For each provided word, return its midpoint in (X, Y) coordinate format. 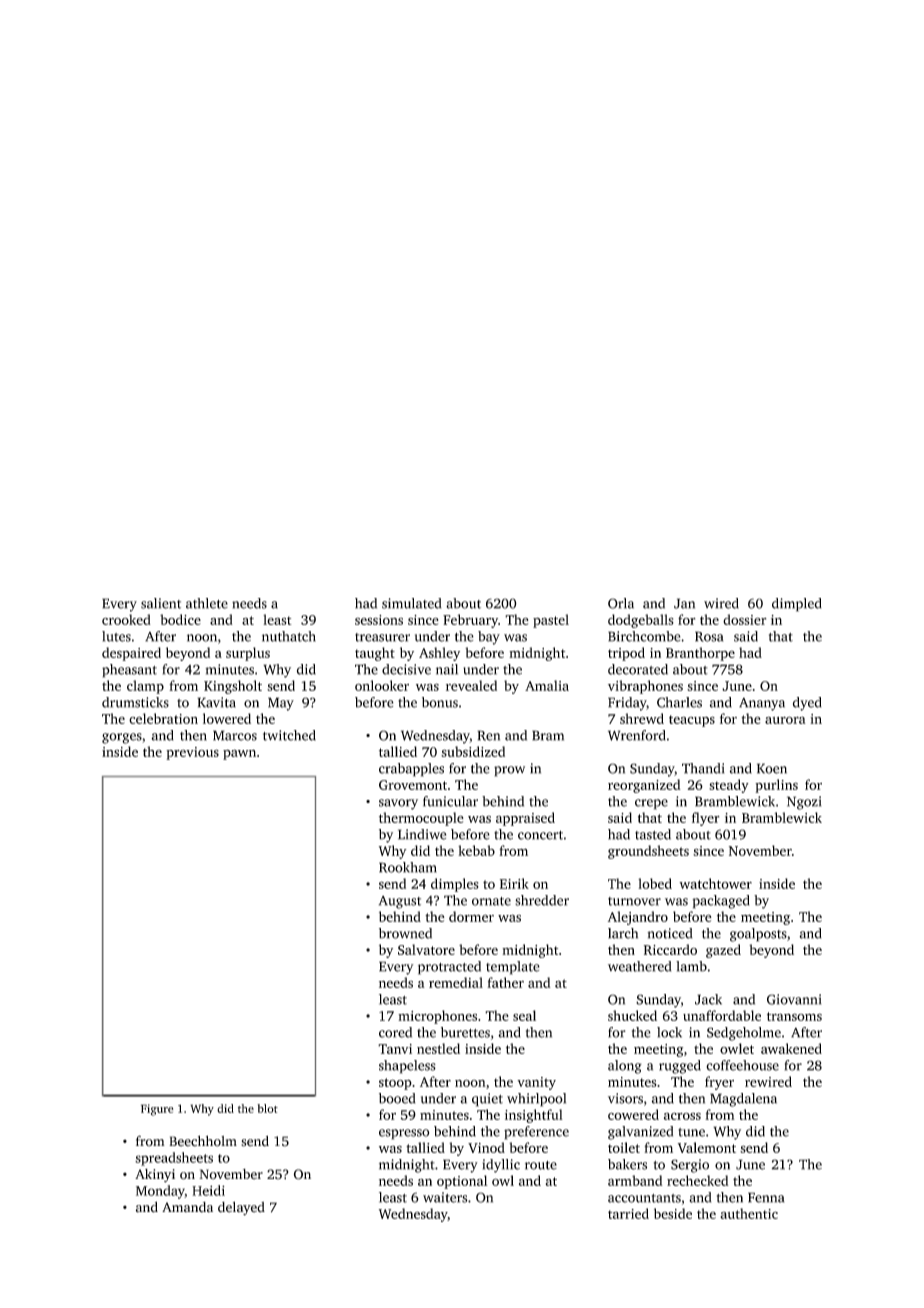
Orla (621, 603)
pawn (239, 754)
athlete (207, 603)
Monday (160, 1192)
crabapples (411, 770)
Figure (157, 1110)
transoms (794, 1016)
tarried (628, 1213)
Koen (772, 768)
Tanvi (395, 1049)
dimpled (796, 605)
